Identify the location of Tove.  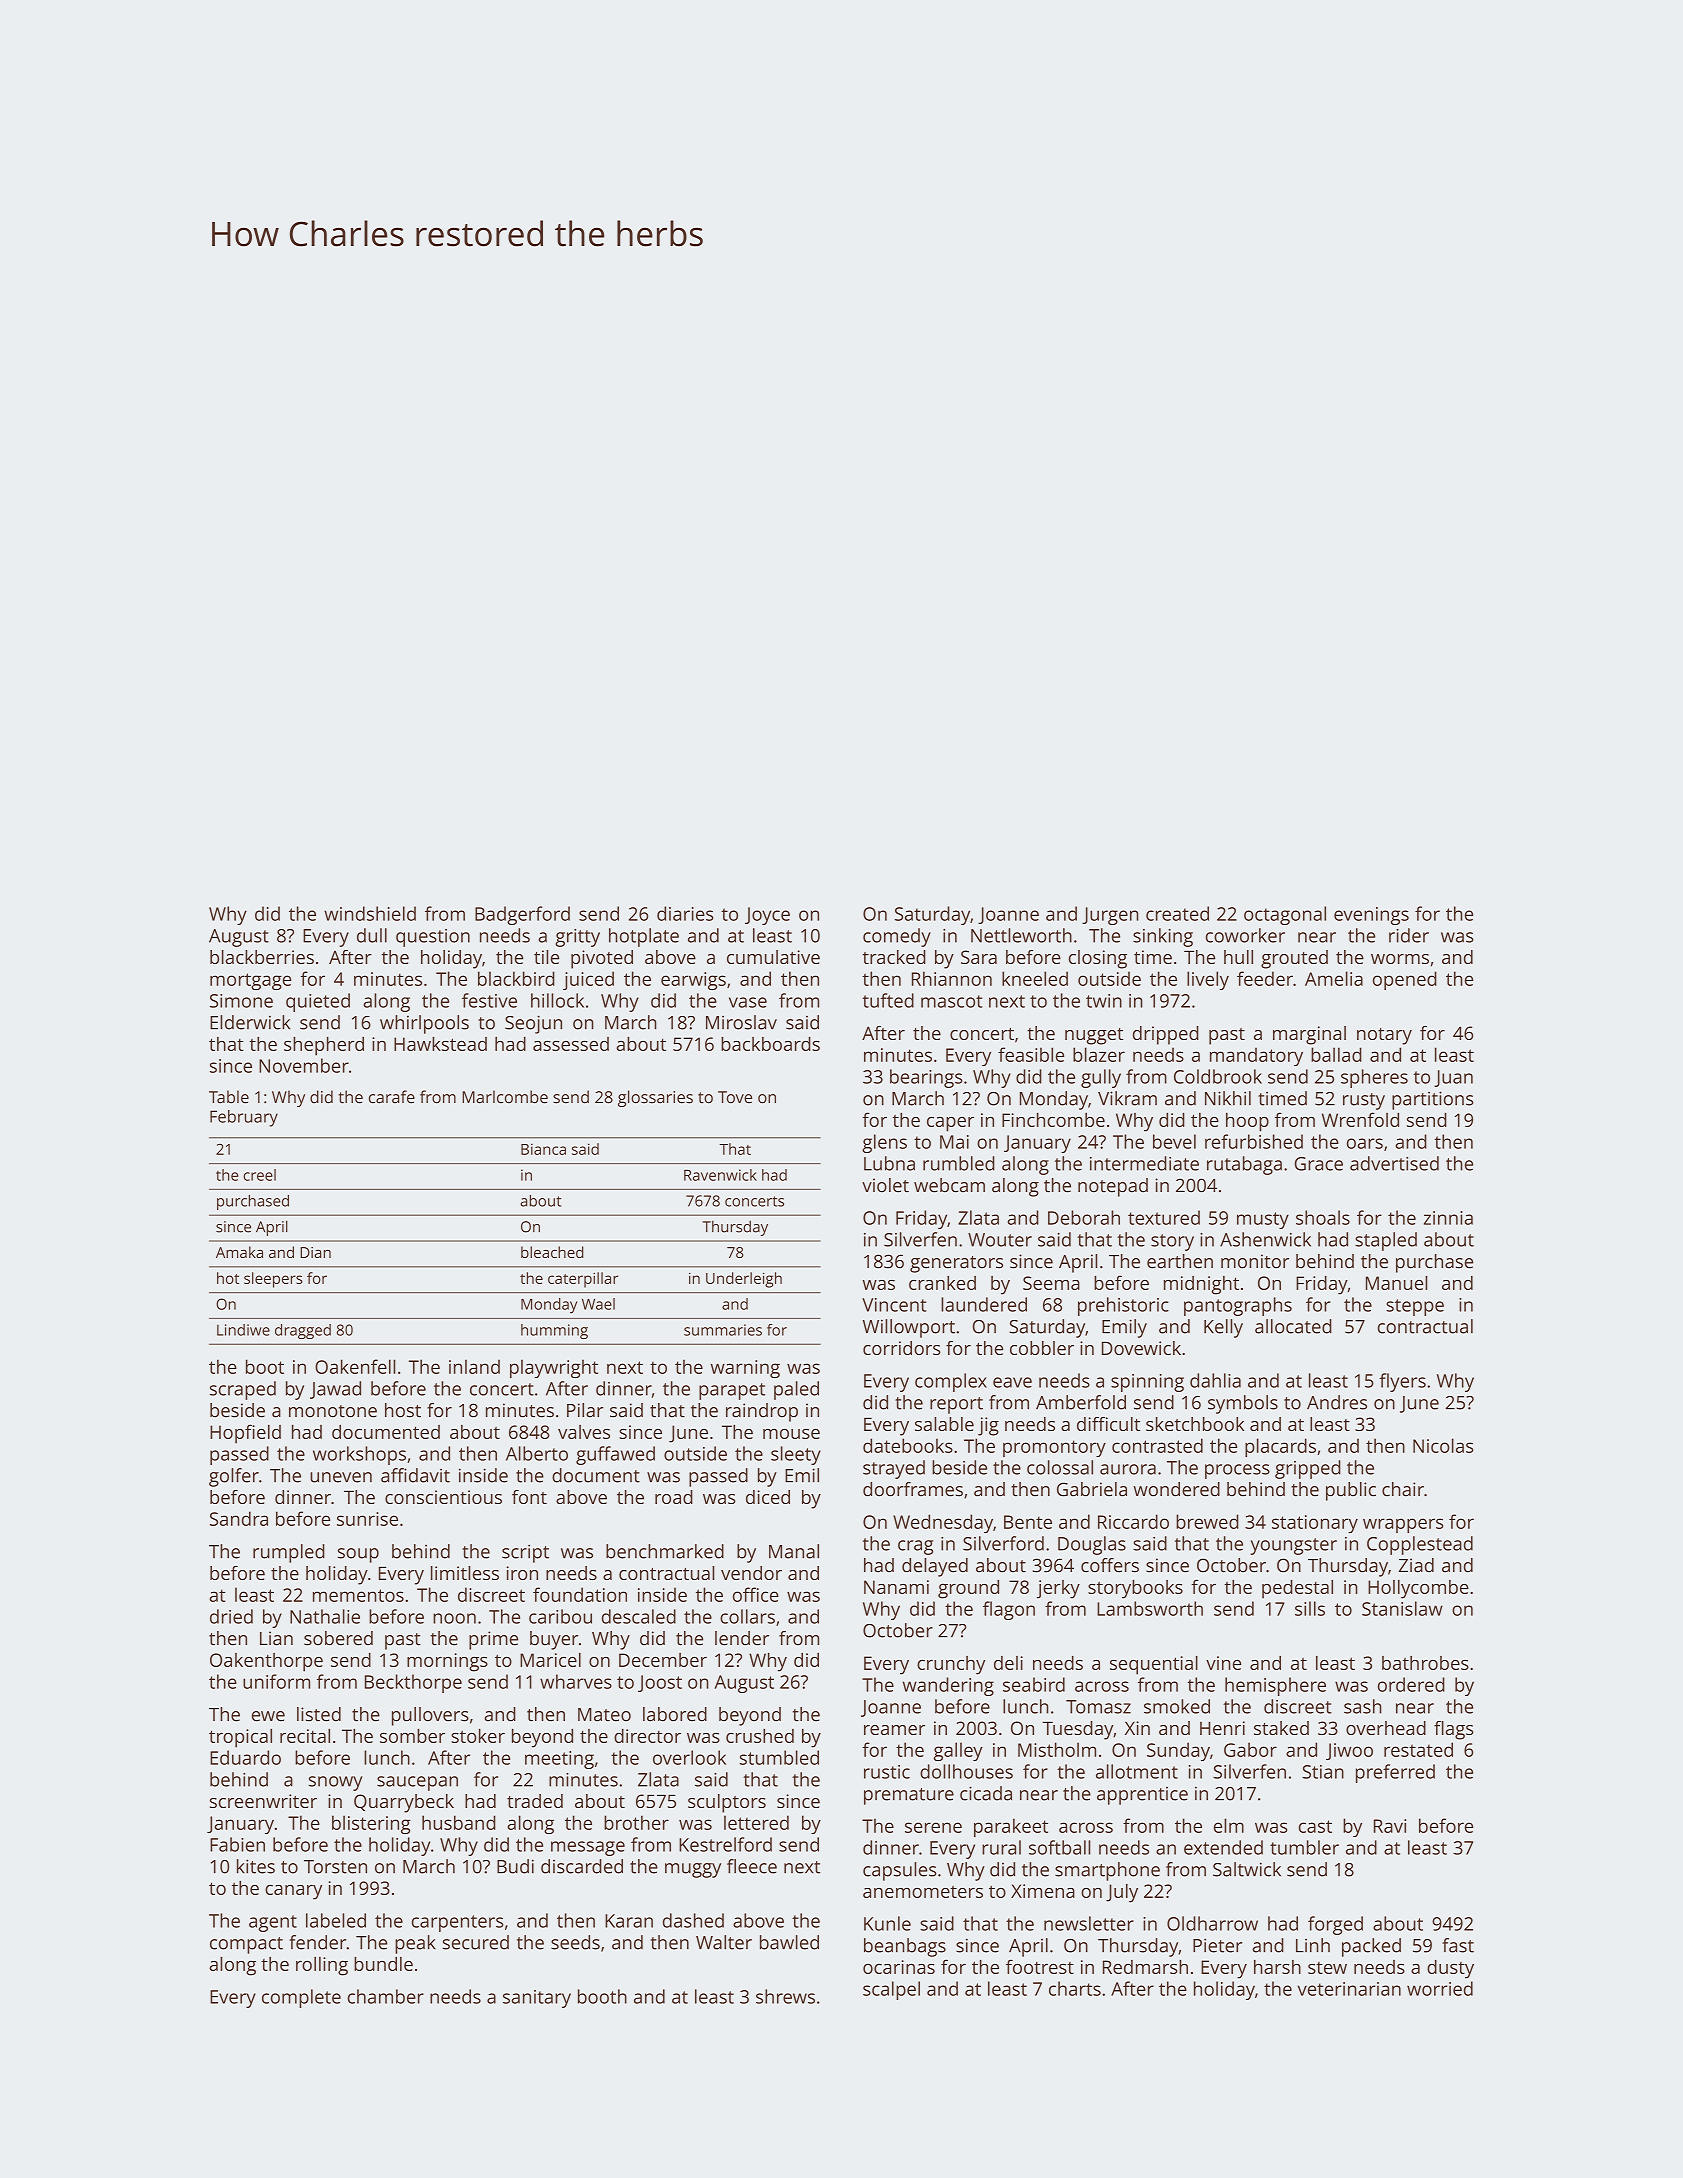
(735, 1097).
